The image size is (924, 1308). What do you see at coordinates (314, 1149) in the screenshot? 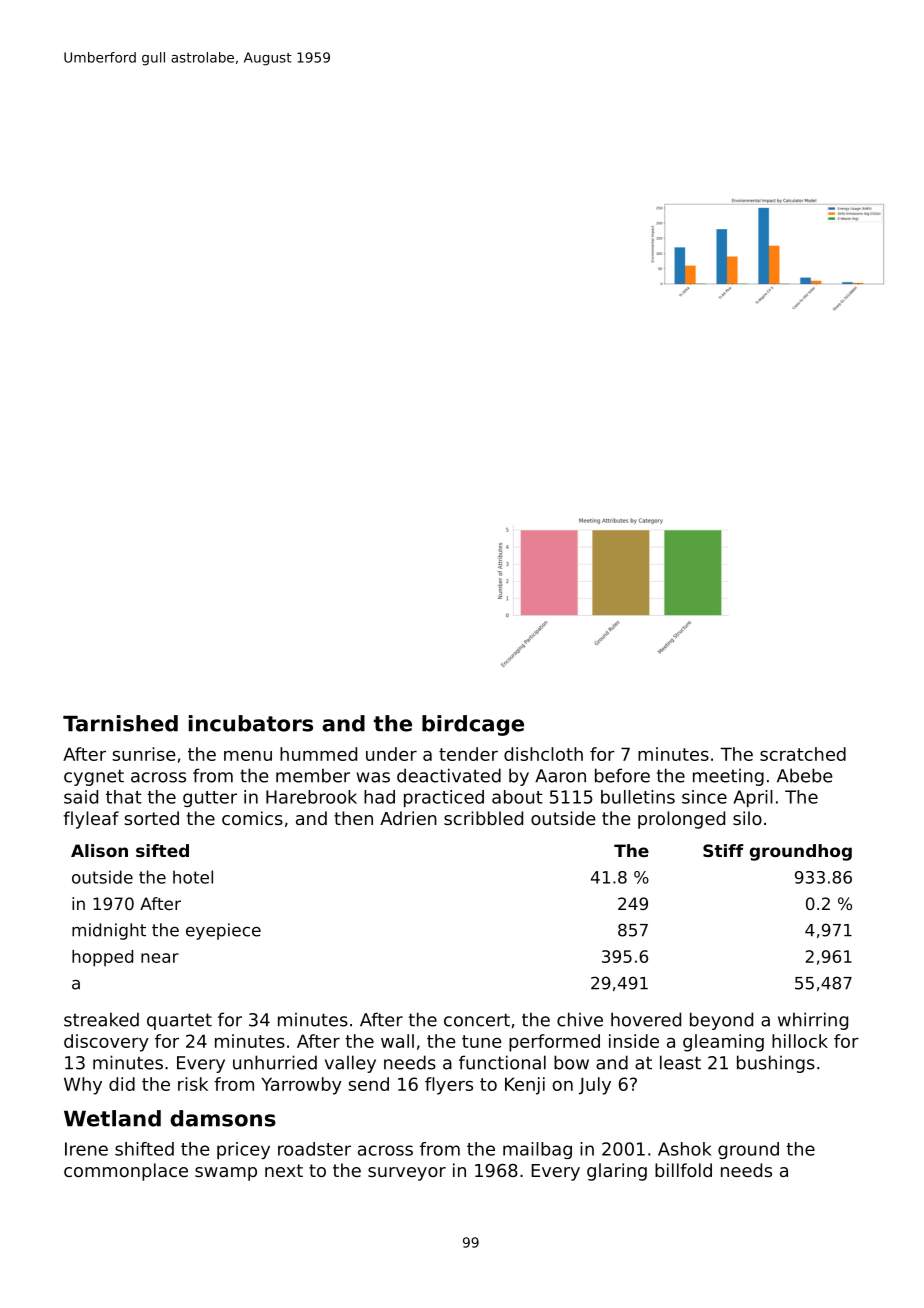
I see `roadster` at bounding box center [314, 1149].
